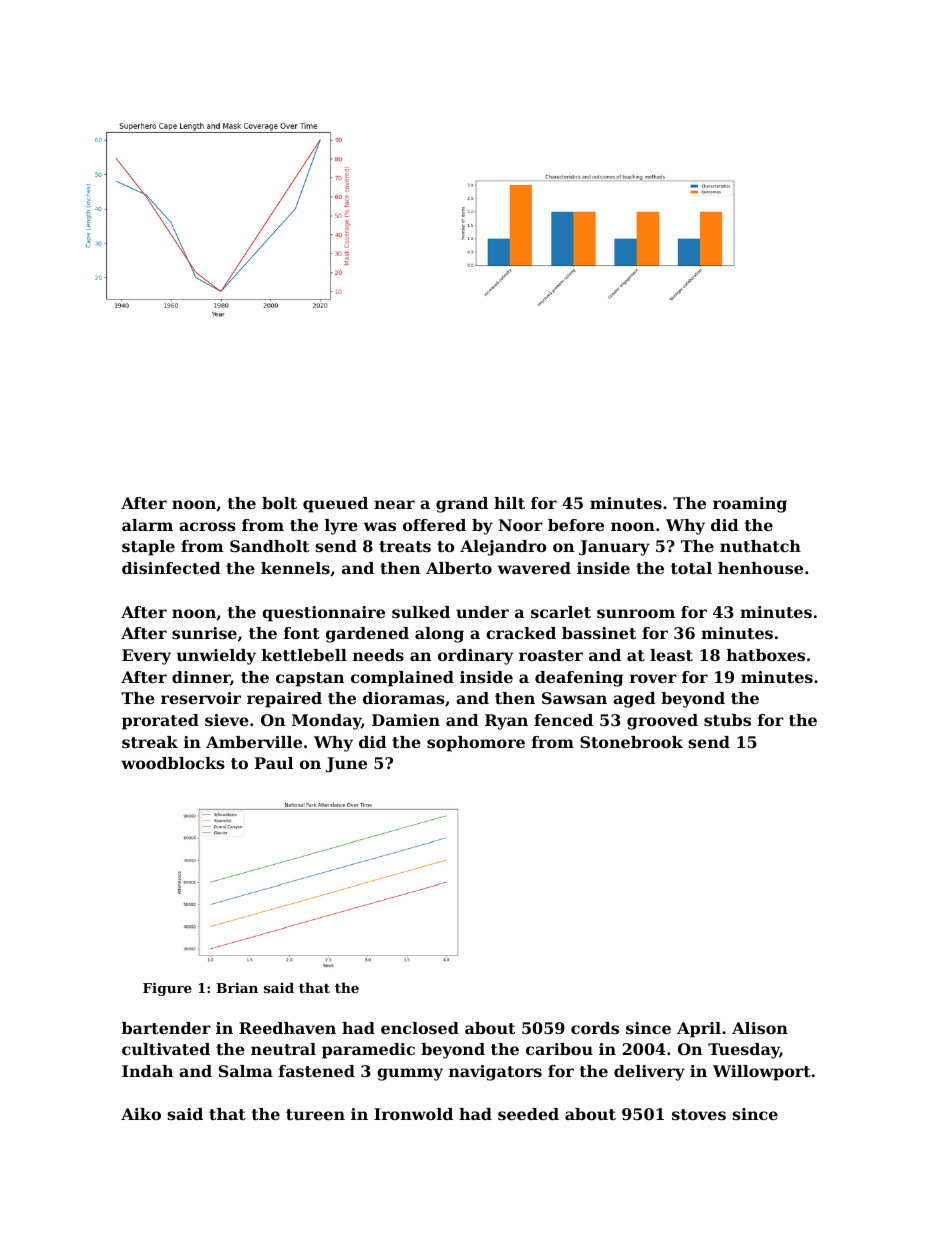 This page has height=1233, width=952. Describe the element at coordinates (528, 1114) in the page. I see `seeded` at that location.
